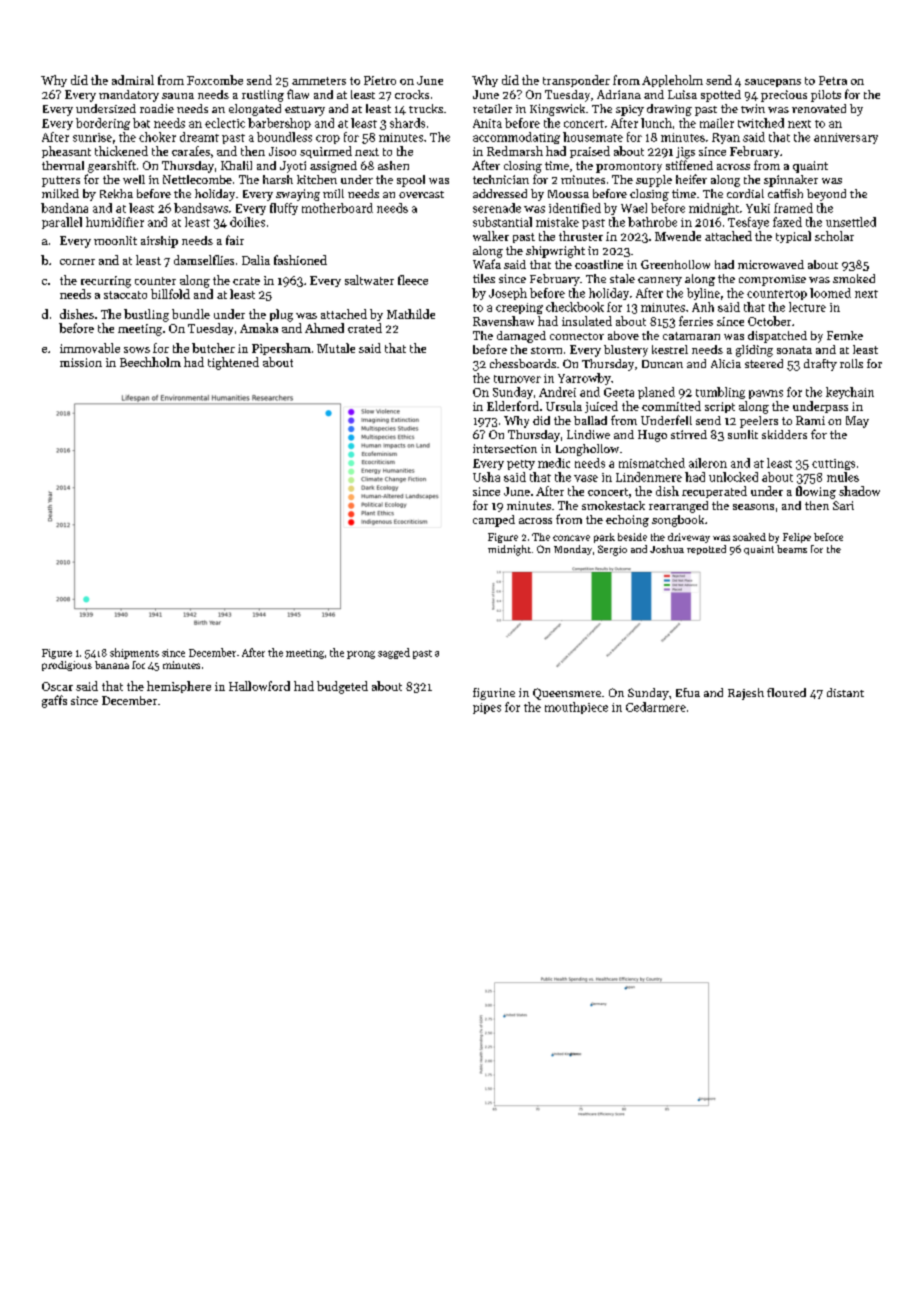 The height and width of the screenshot is (1308, 924). Describe the element at coordinates (57, 686) in the screenshot. I see `Oscar` at that location.
